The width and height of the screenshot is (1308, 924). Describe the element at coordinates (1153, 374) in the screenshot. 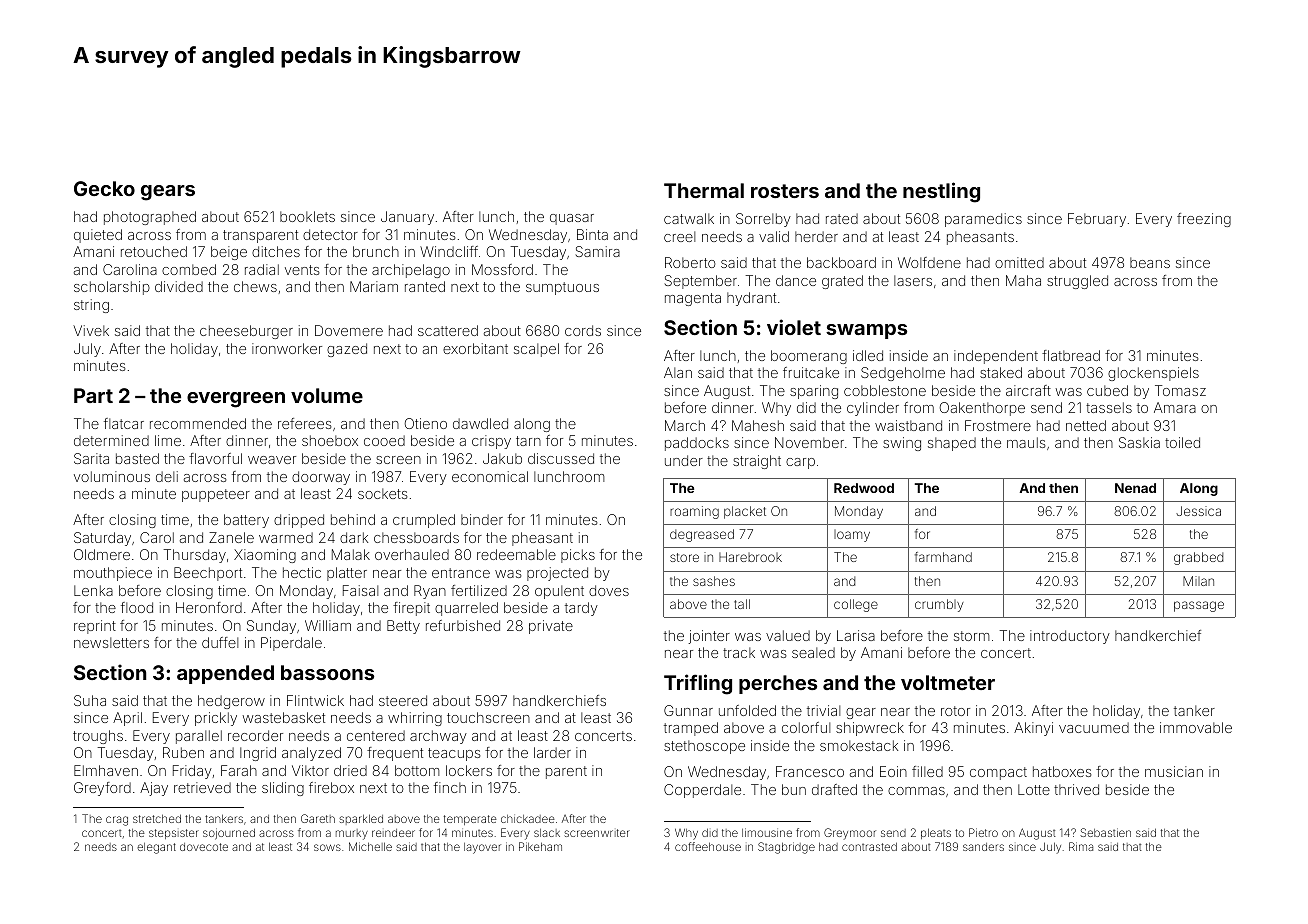

I see `glockenspiels` at that location.
